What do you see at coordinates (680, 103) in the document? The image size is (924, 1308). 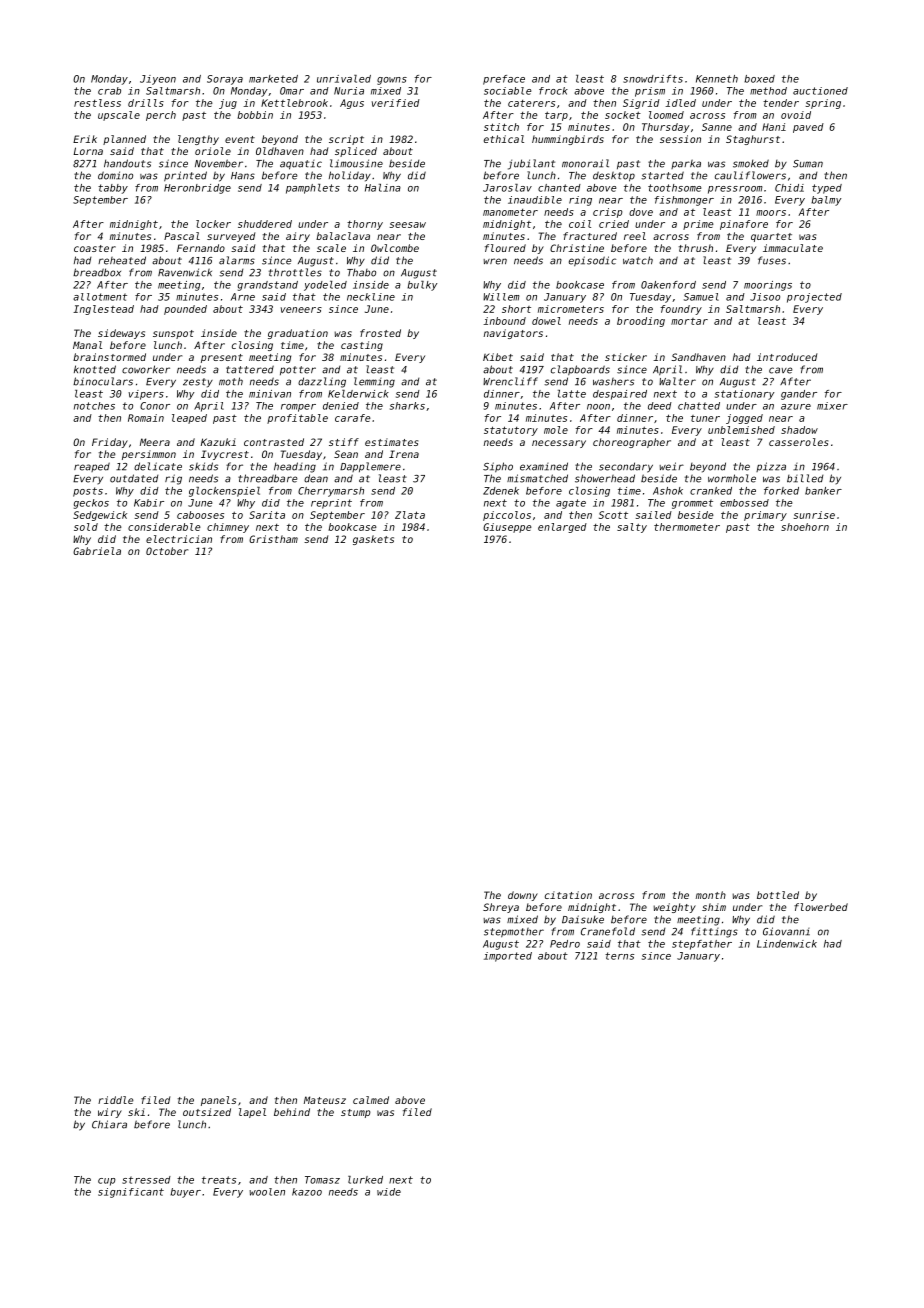 I see `idled` at bounding box center [680, 103].
